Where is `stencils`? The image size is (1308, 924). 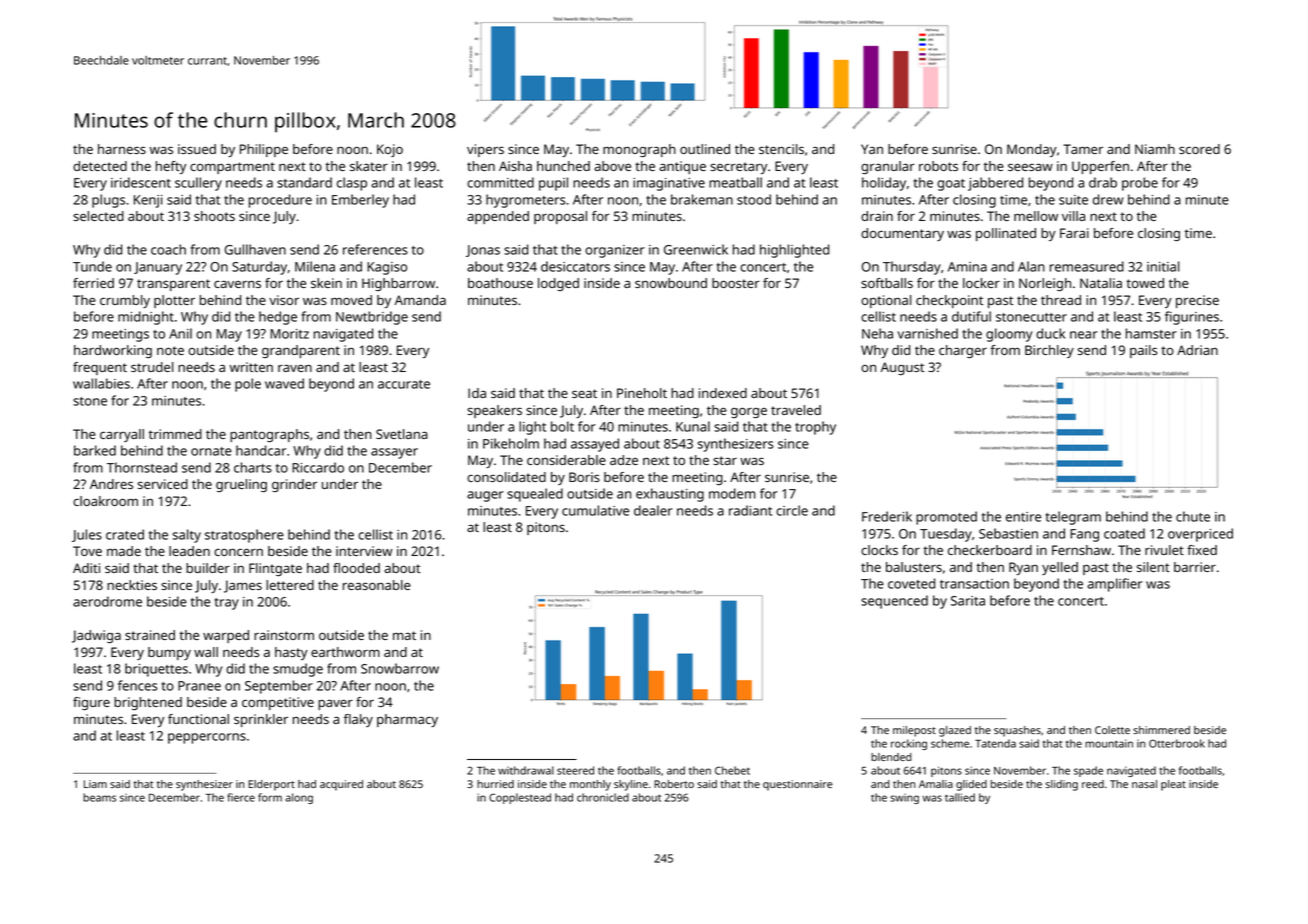 stencils is located at coordinates (781, 149).
